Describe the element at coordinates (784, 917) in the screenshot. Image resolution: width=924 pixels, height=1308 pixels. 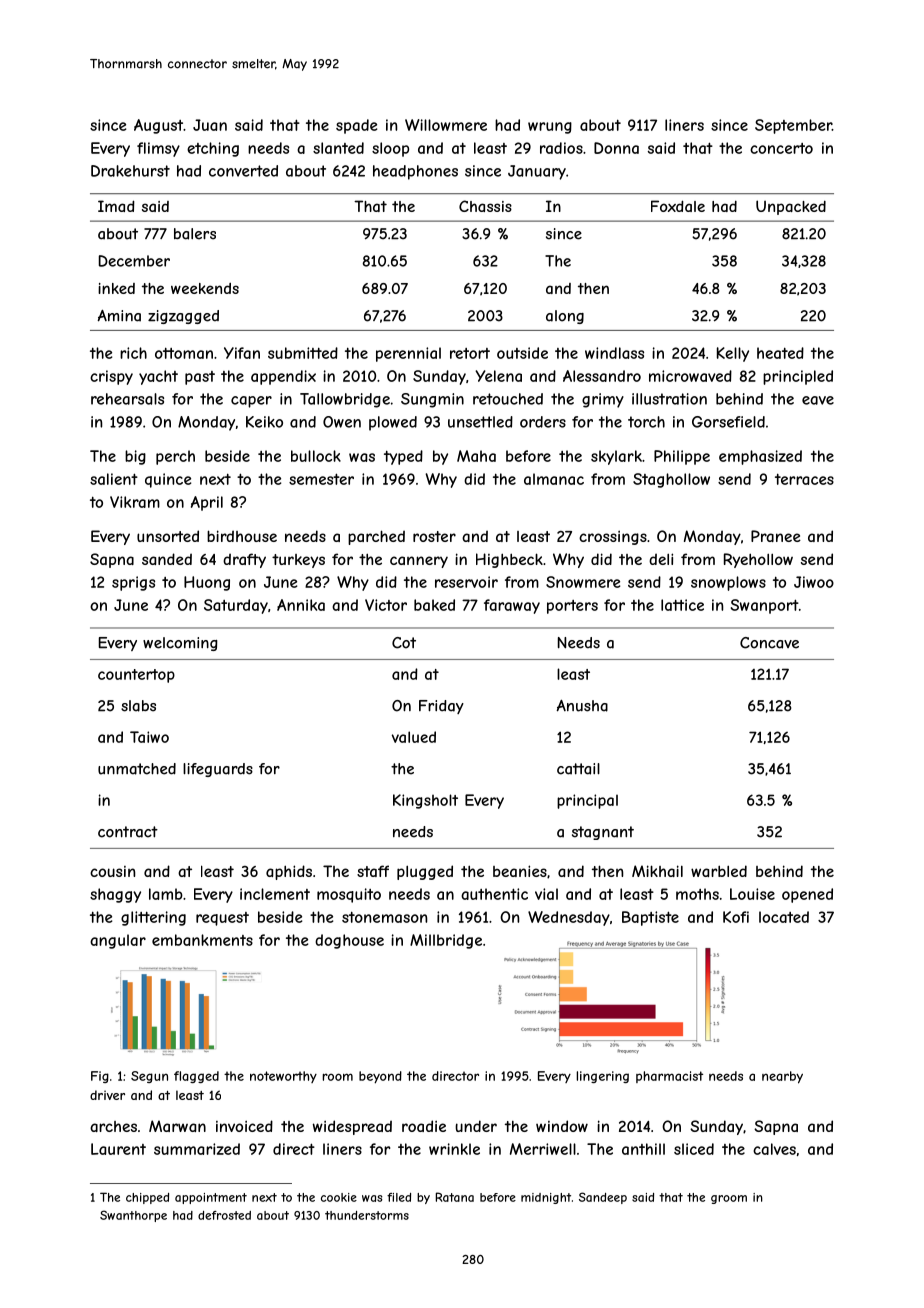
I see `located` at that location.
